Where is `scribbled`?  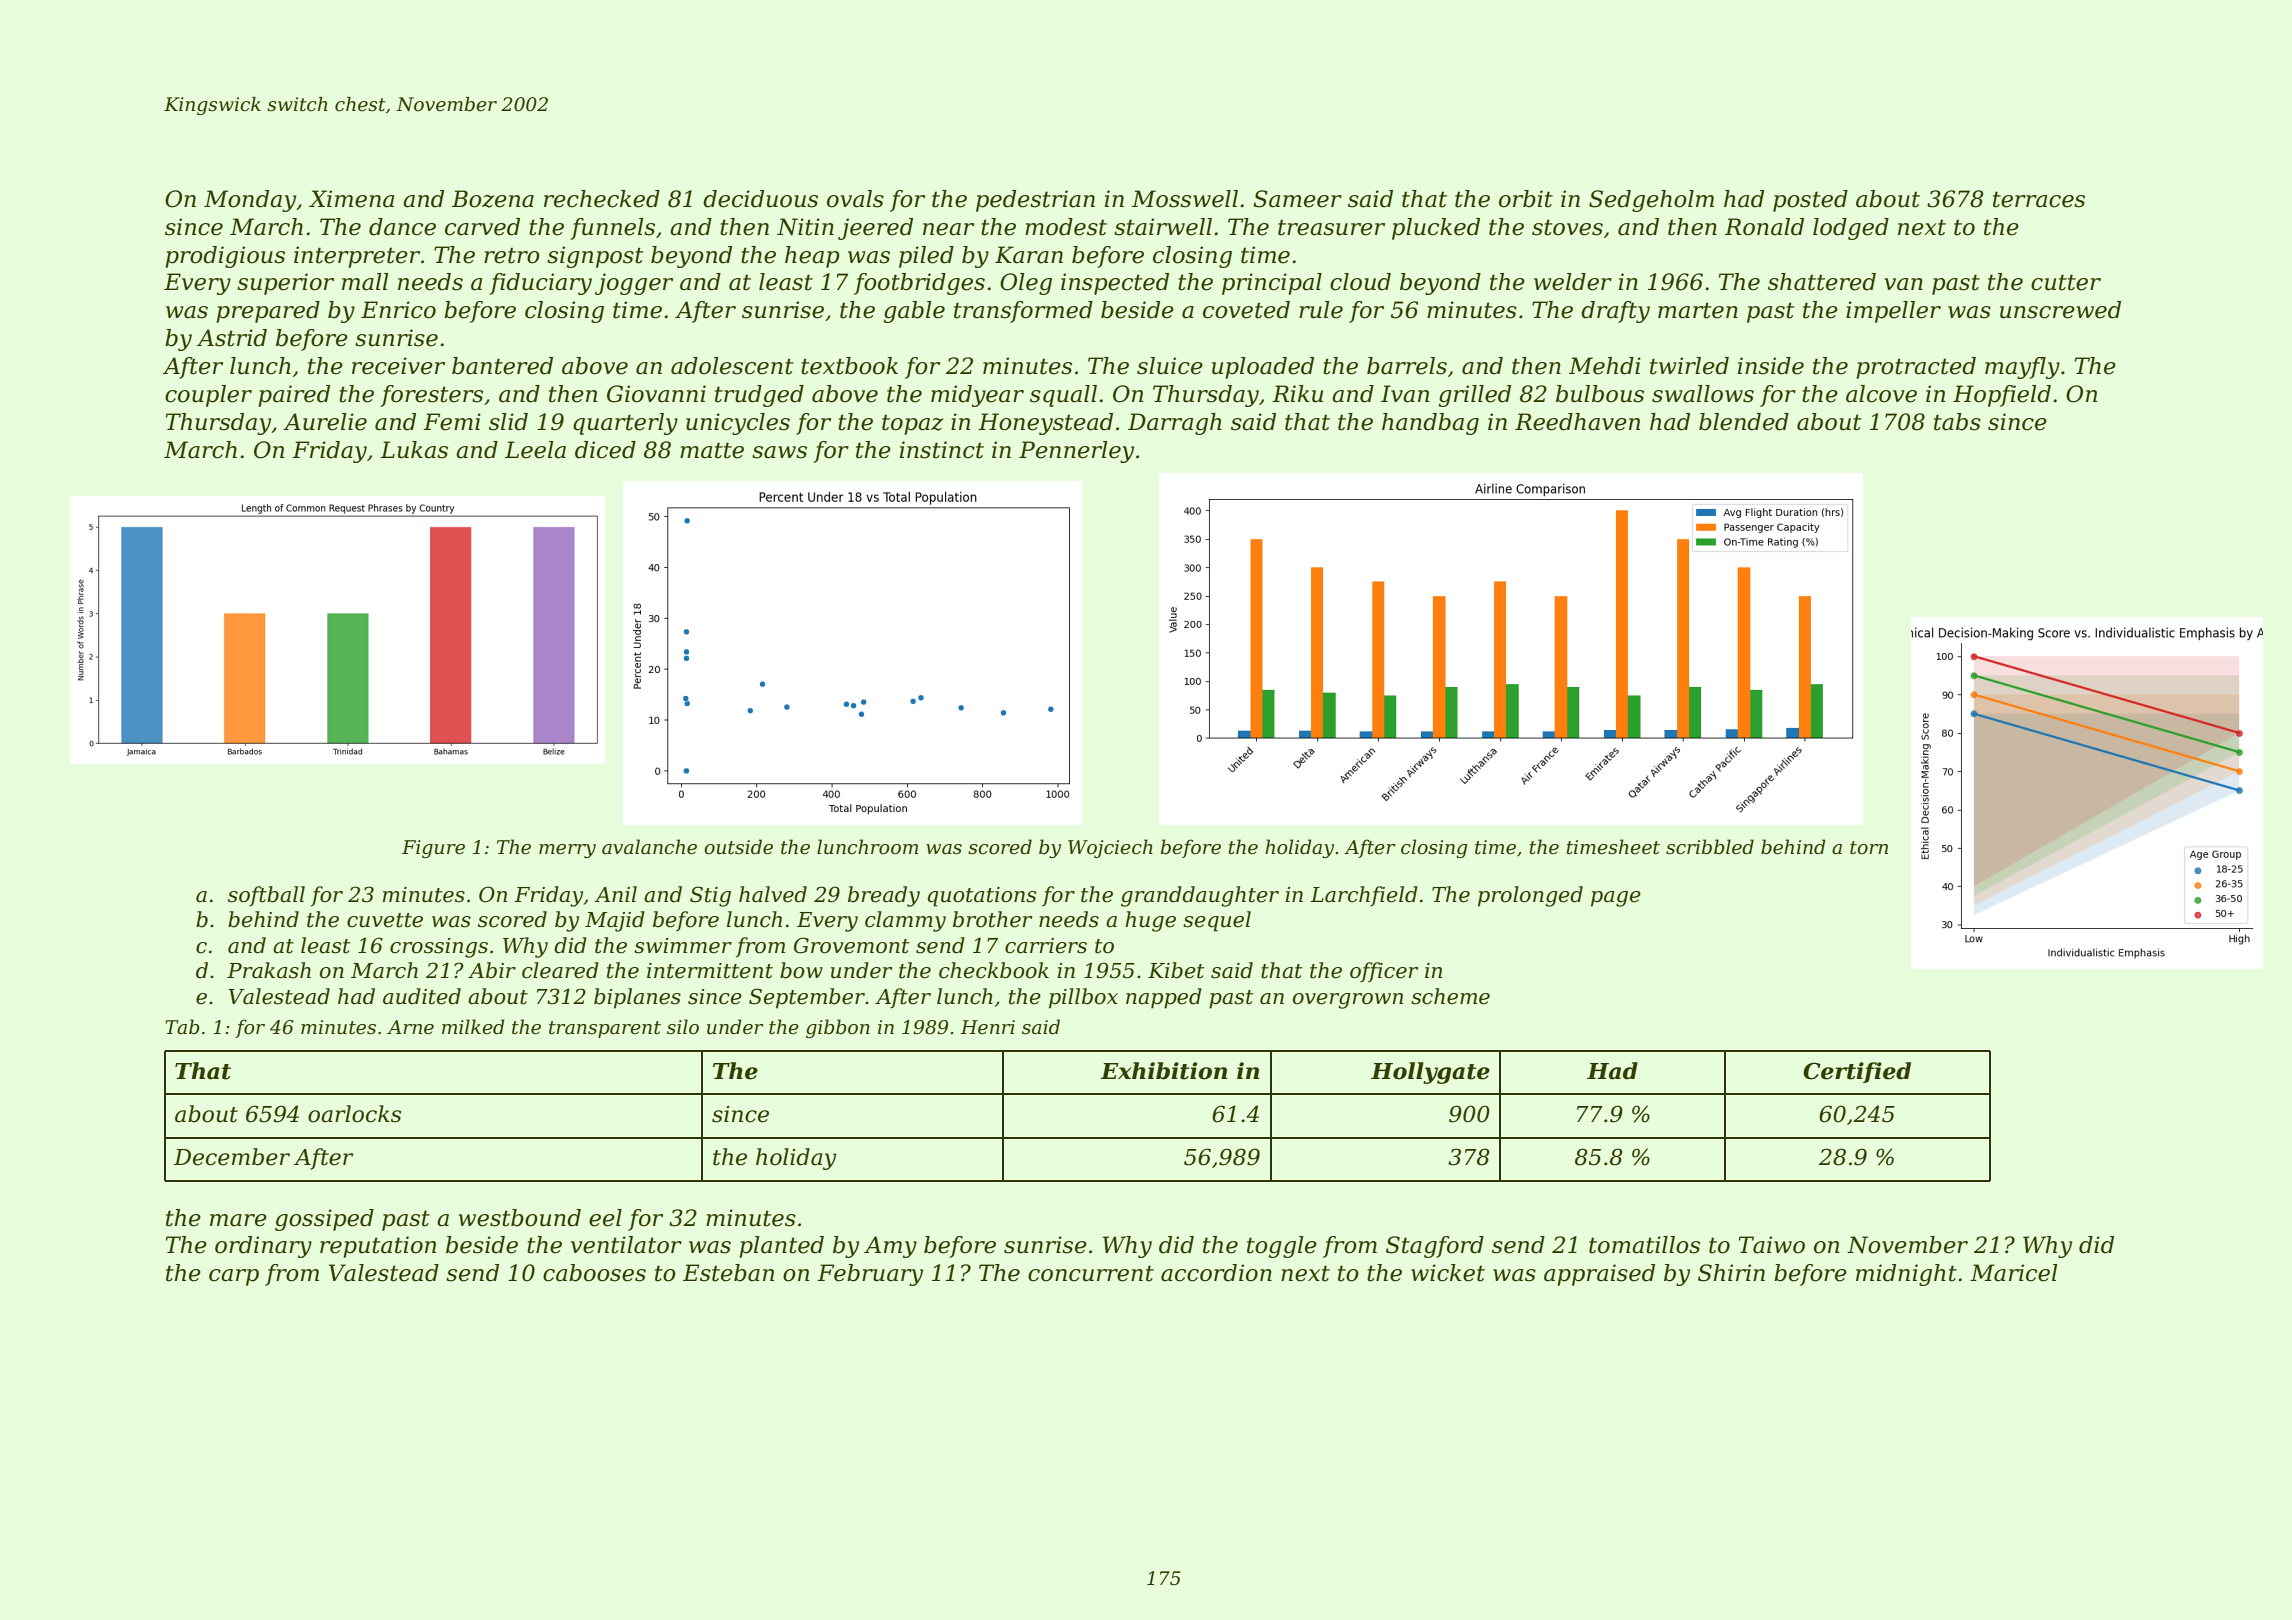
scribbled is located at coordinates (1710, 847).
